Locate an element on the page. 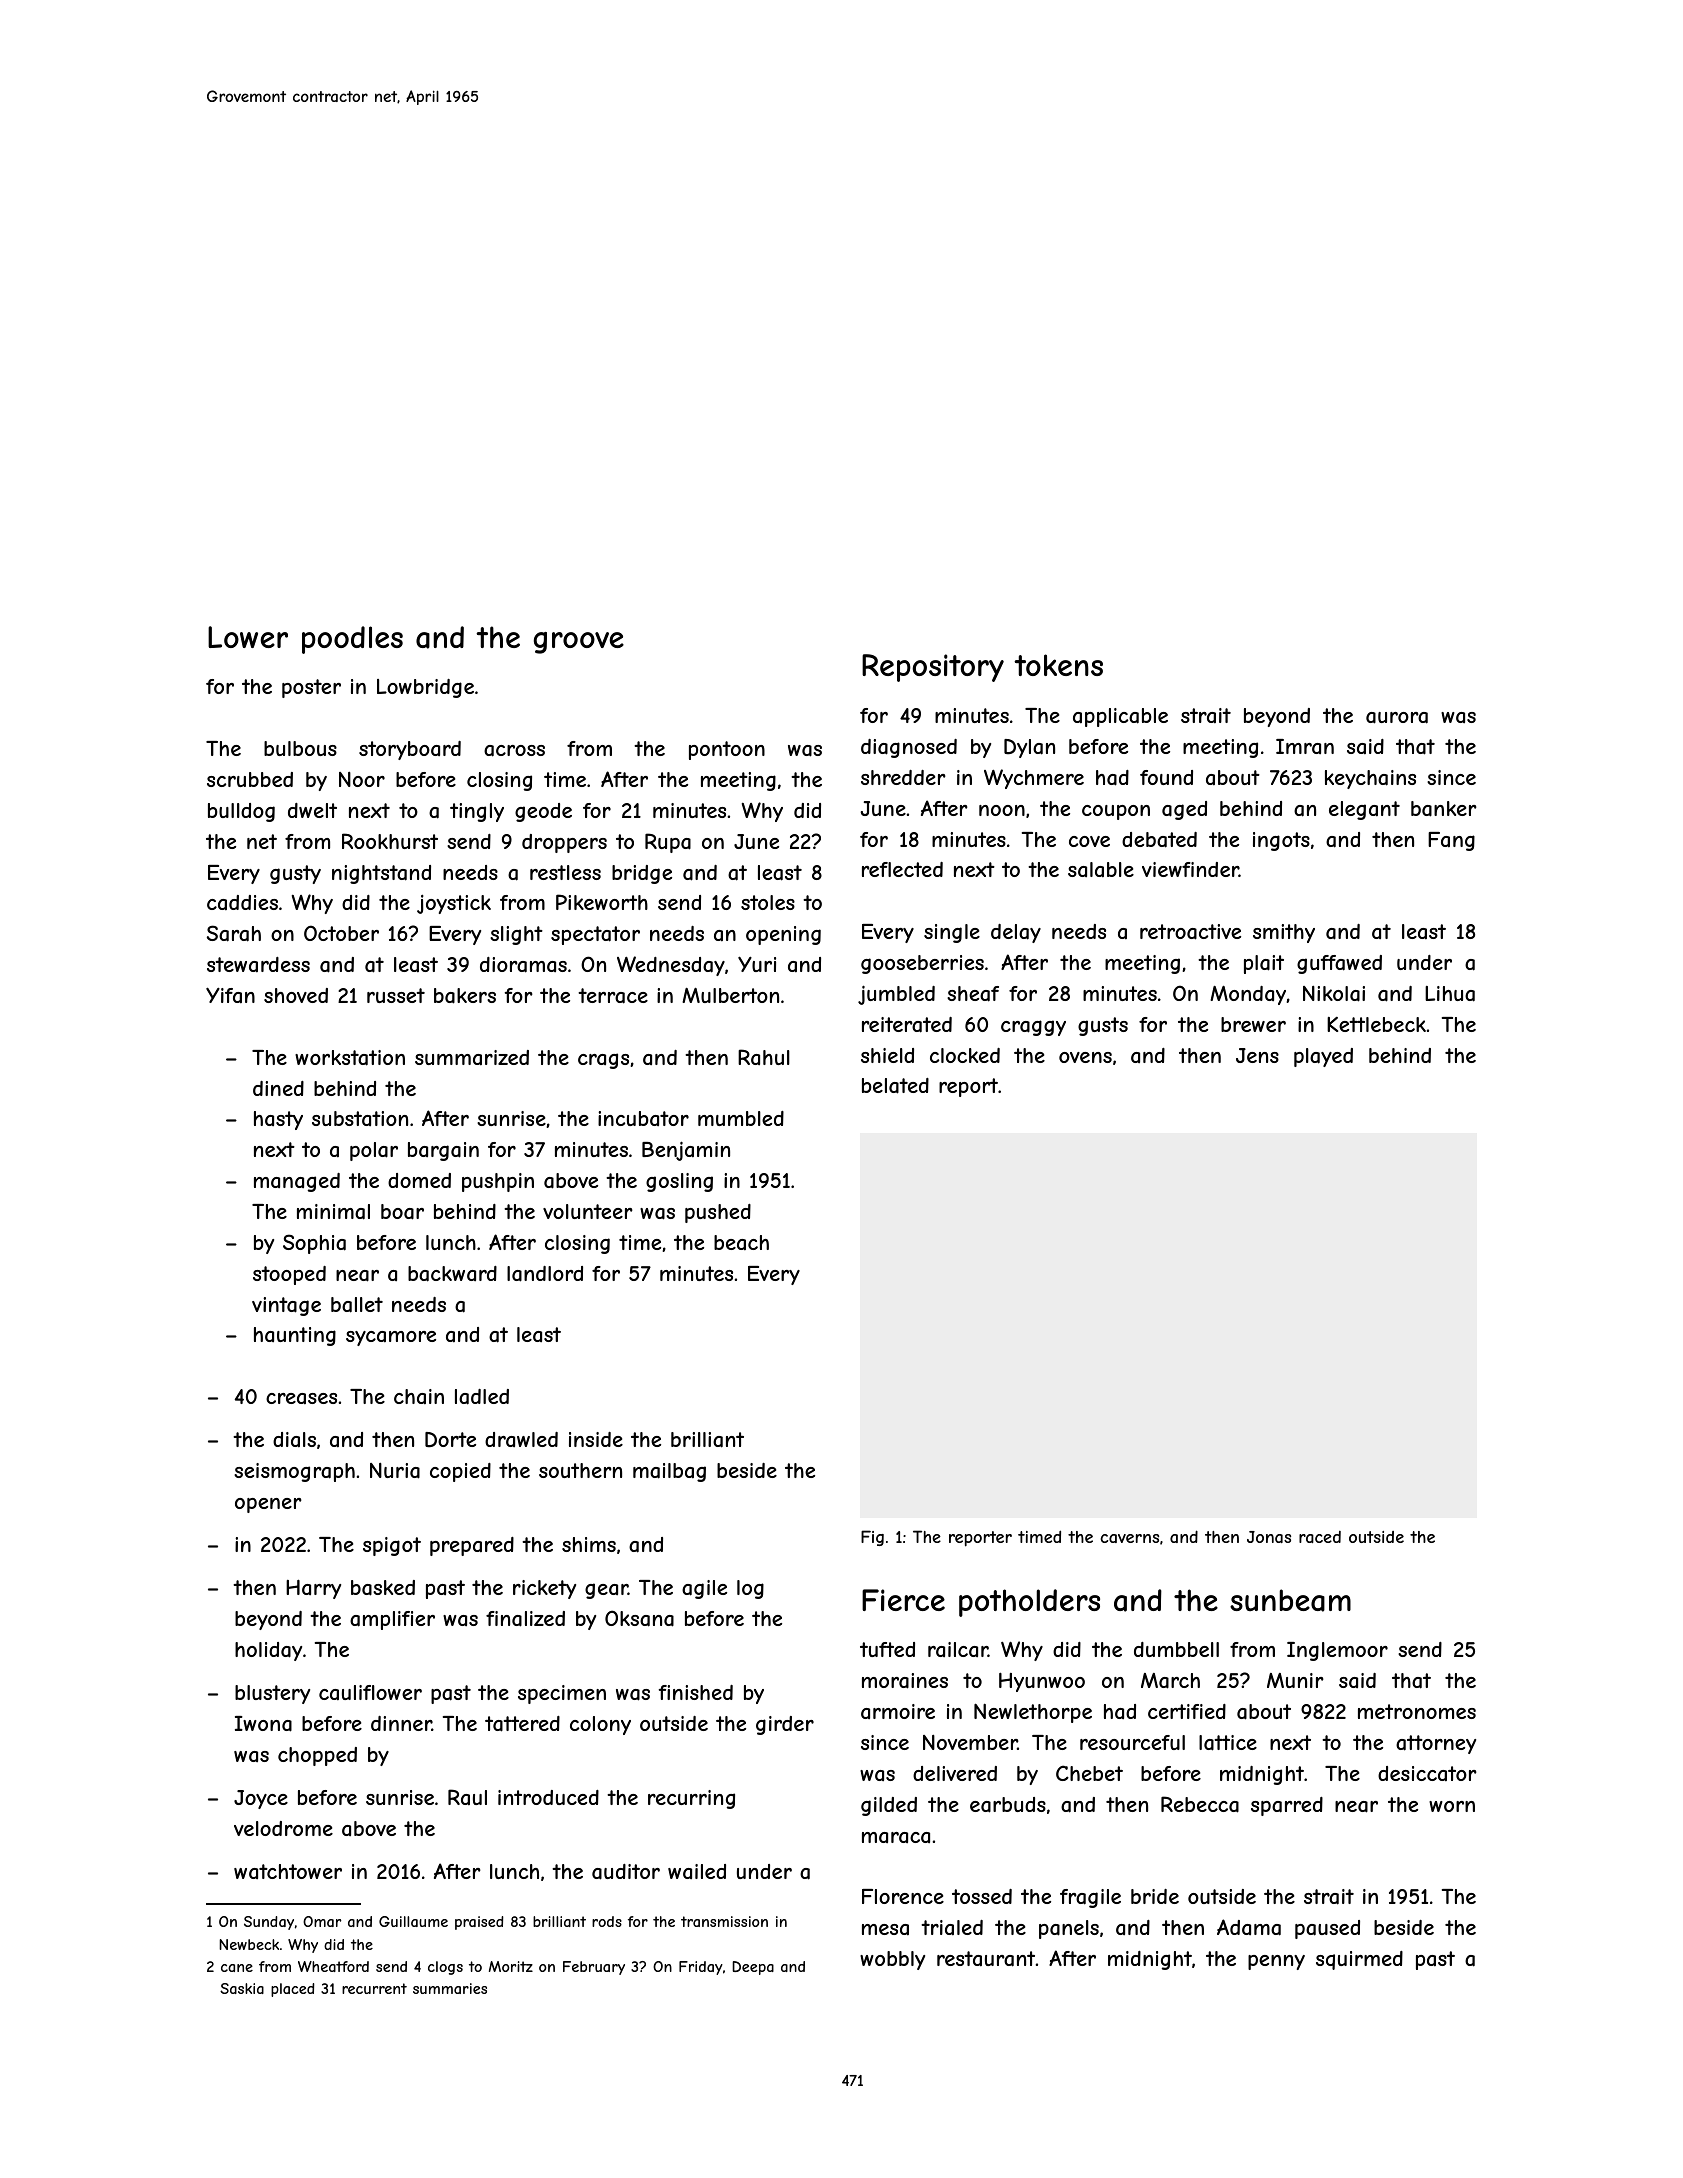  Fang is located at coordinates (1451, 841).
